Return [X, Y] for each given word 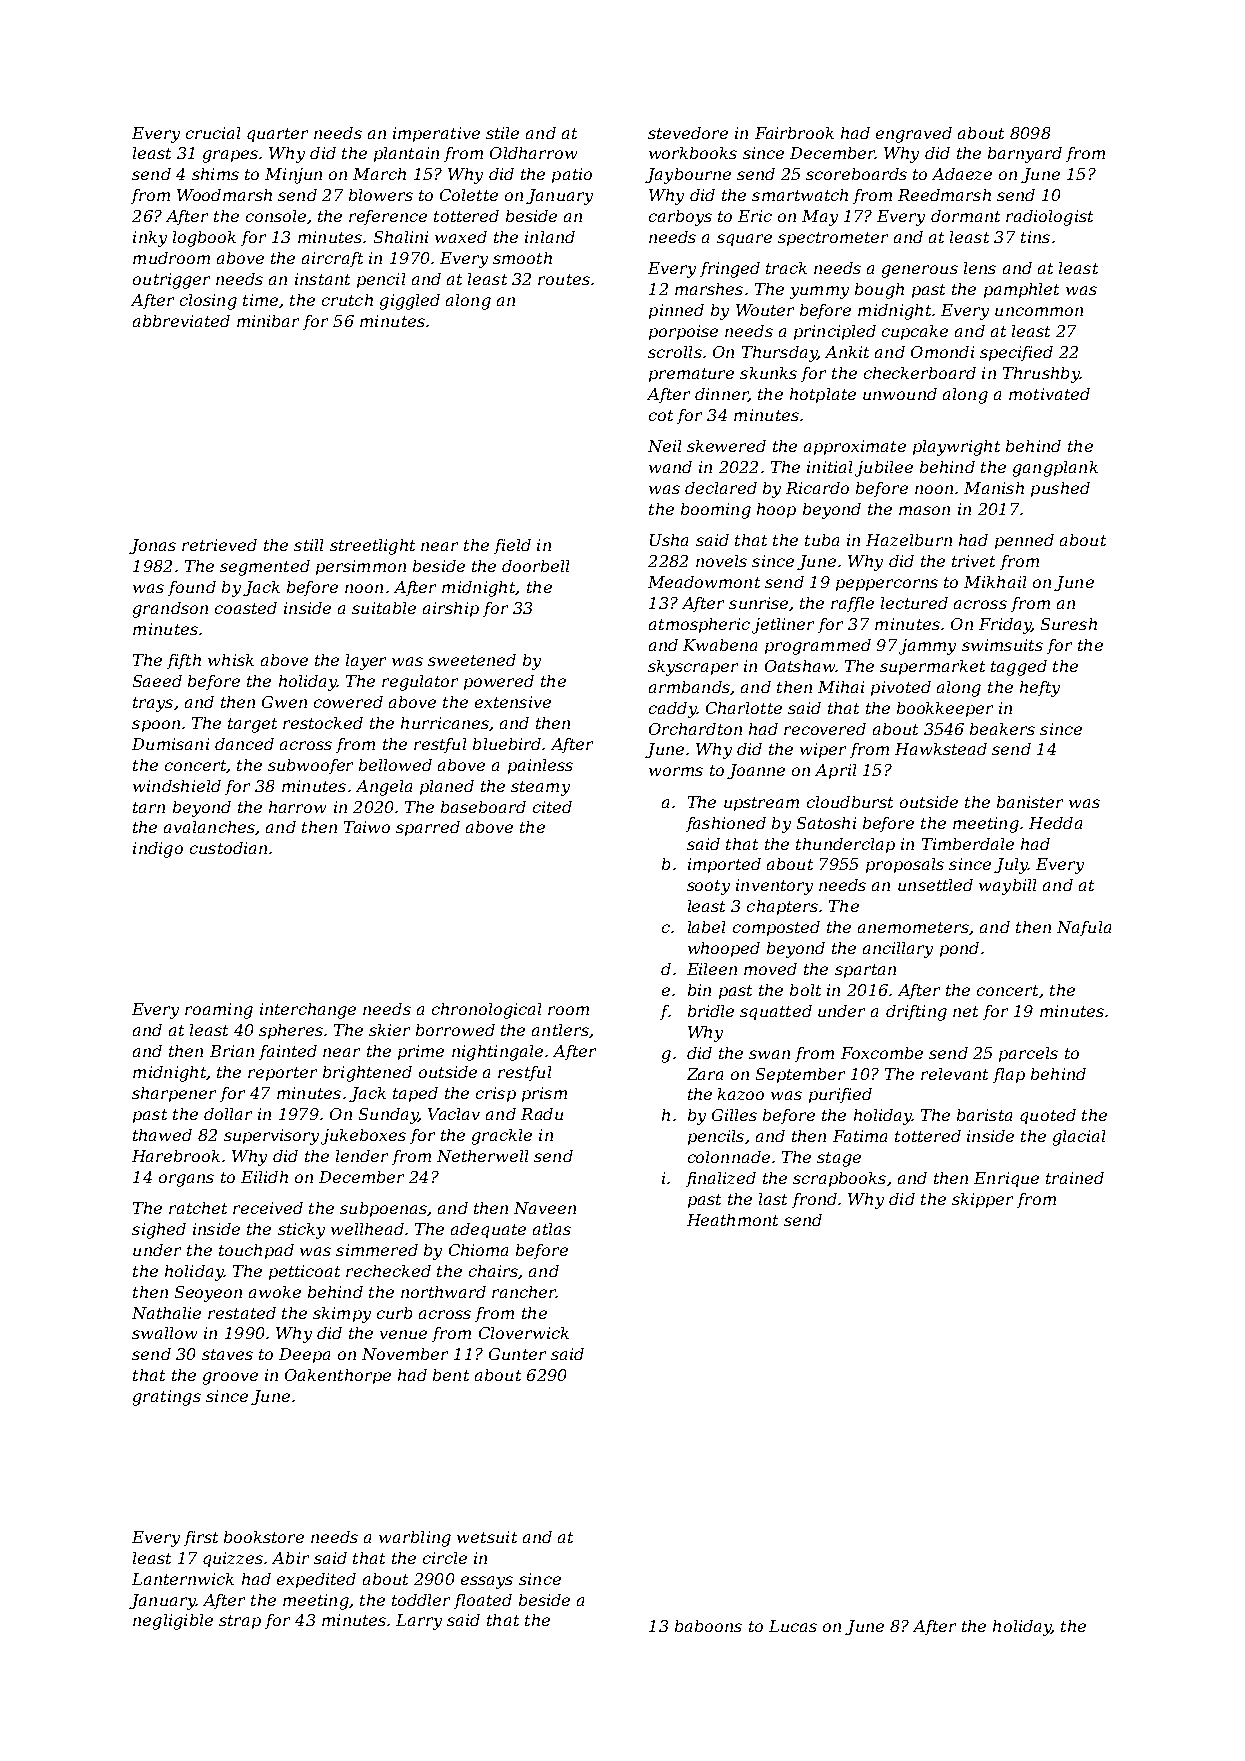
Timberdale [968, 844]
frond [814, 1200]
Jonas [152, 546]
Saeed [157, 681]
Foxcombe [882, 1053]
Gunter [517, 1354]
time [260, 300]
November [405, 1354]
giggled [410, 302]
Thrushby [1041, 375]
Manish [994, 488]
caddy [673, 710]
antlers [560, 1030]
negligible [173, 1622]
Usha [669, 540]
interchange [308, 1011]
